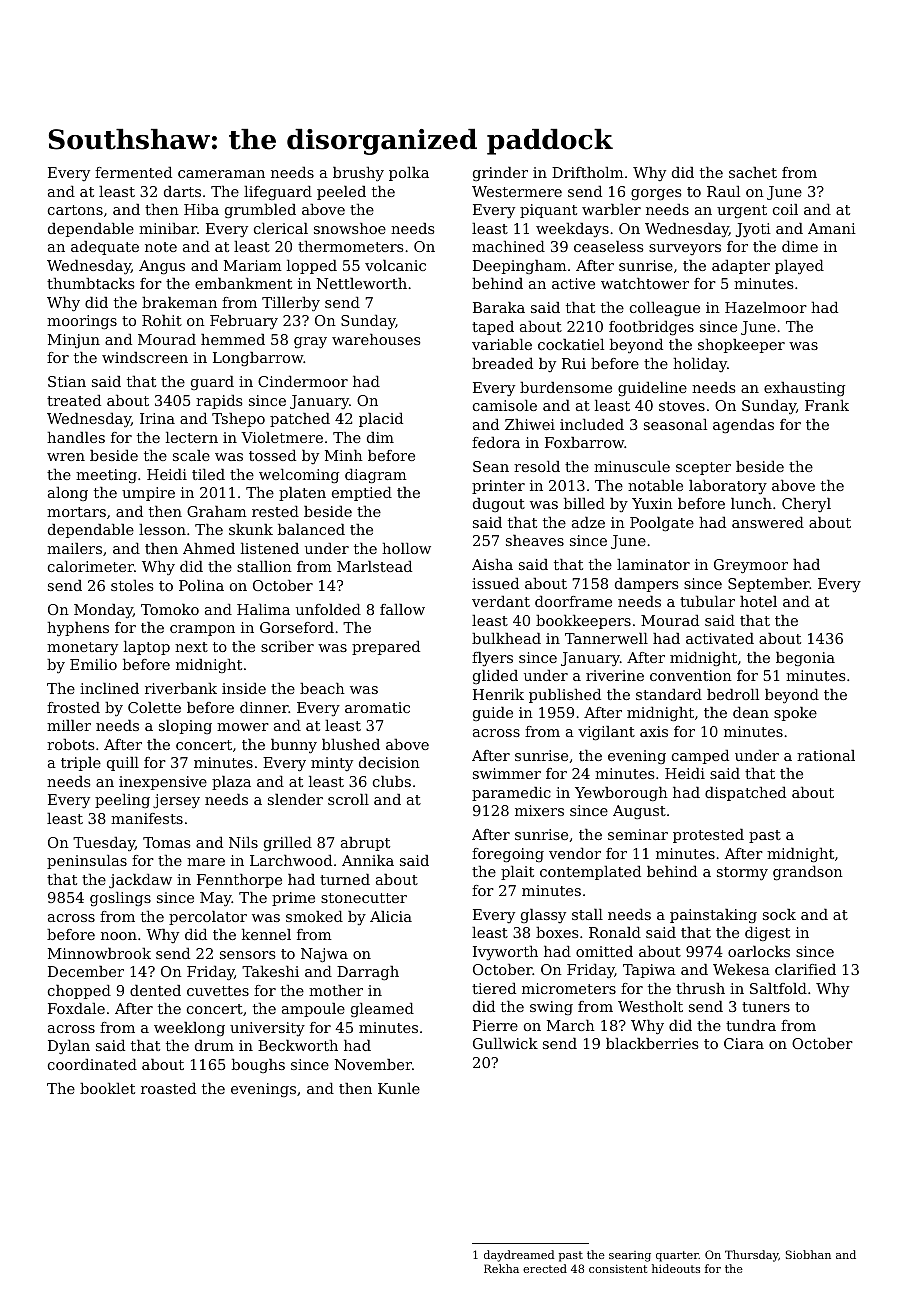  What do you see at coordinates (258, 1066) in the screenshot?
I see `boughs` at bounding box center [258, 1066].
